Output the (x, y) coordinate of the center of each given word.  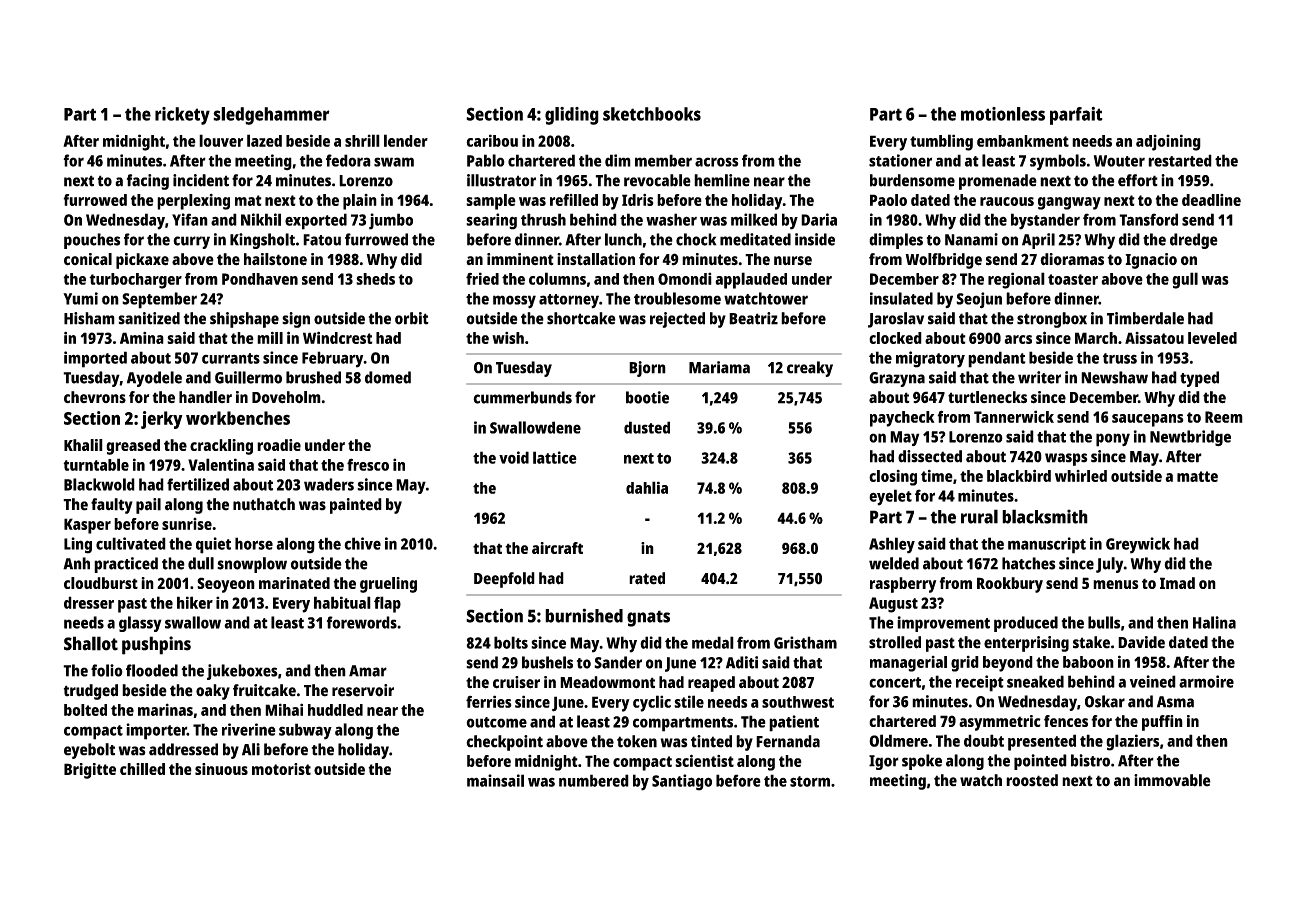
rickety (182, 116)
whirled (1081, 476)
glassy (140, 624)
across (716, 162)
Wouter (1119, 161)
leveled (1212, 338)
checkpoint (504, 743)
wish (508, 338)
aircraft (557, 548)
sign (296, 320)
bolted (85, 710)
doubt (984, 740)
